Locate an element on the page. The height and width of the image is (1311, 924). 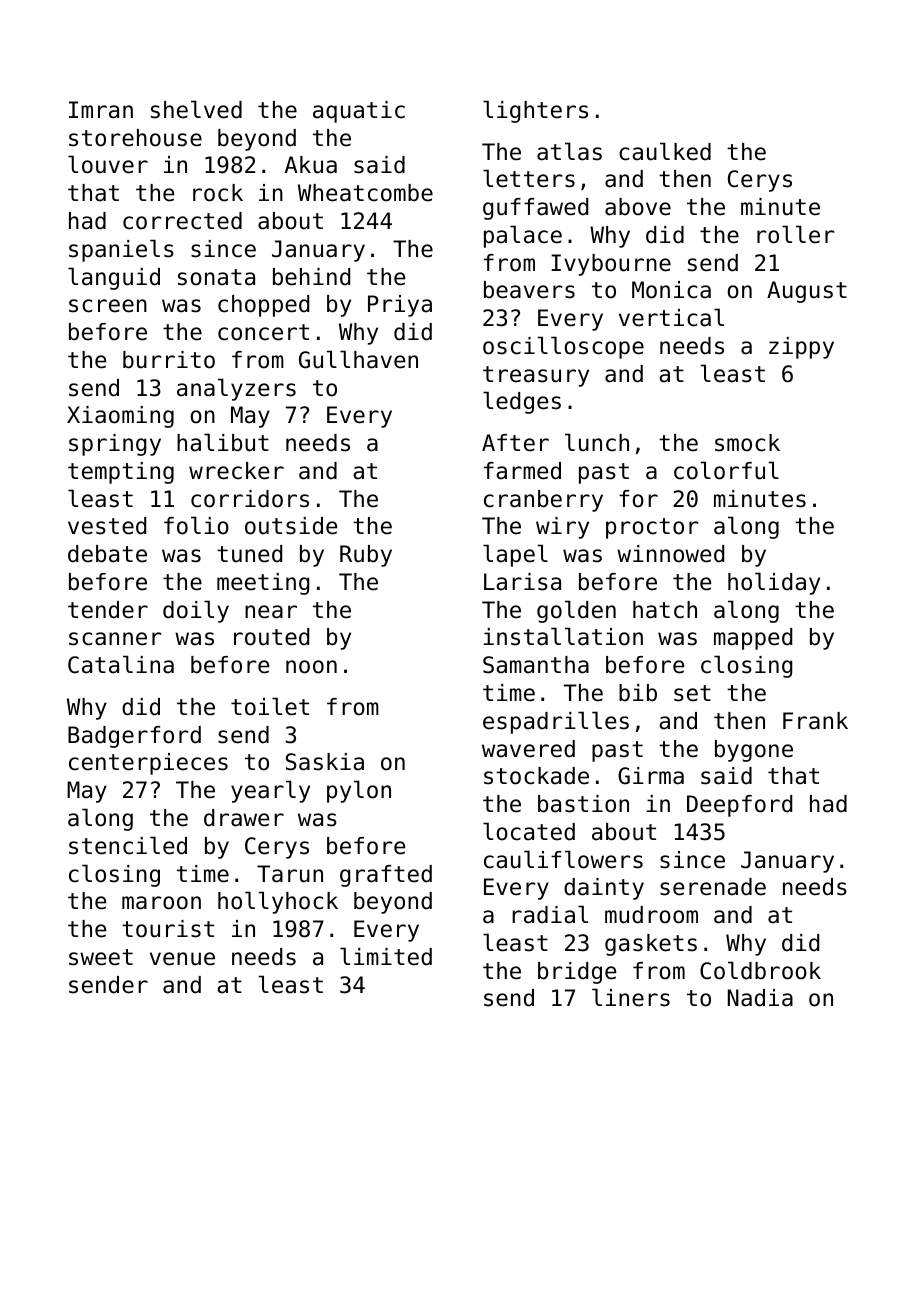
pylon is located at coordinates (359, 791).
